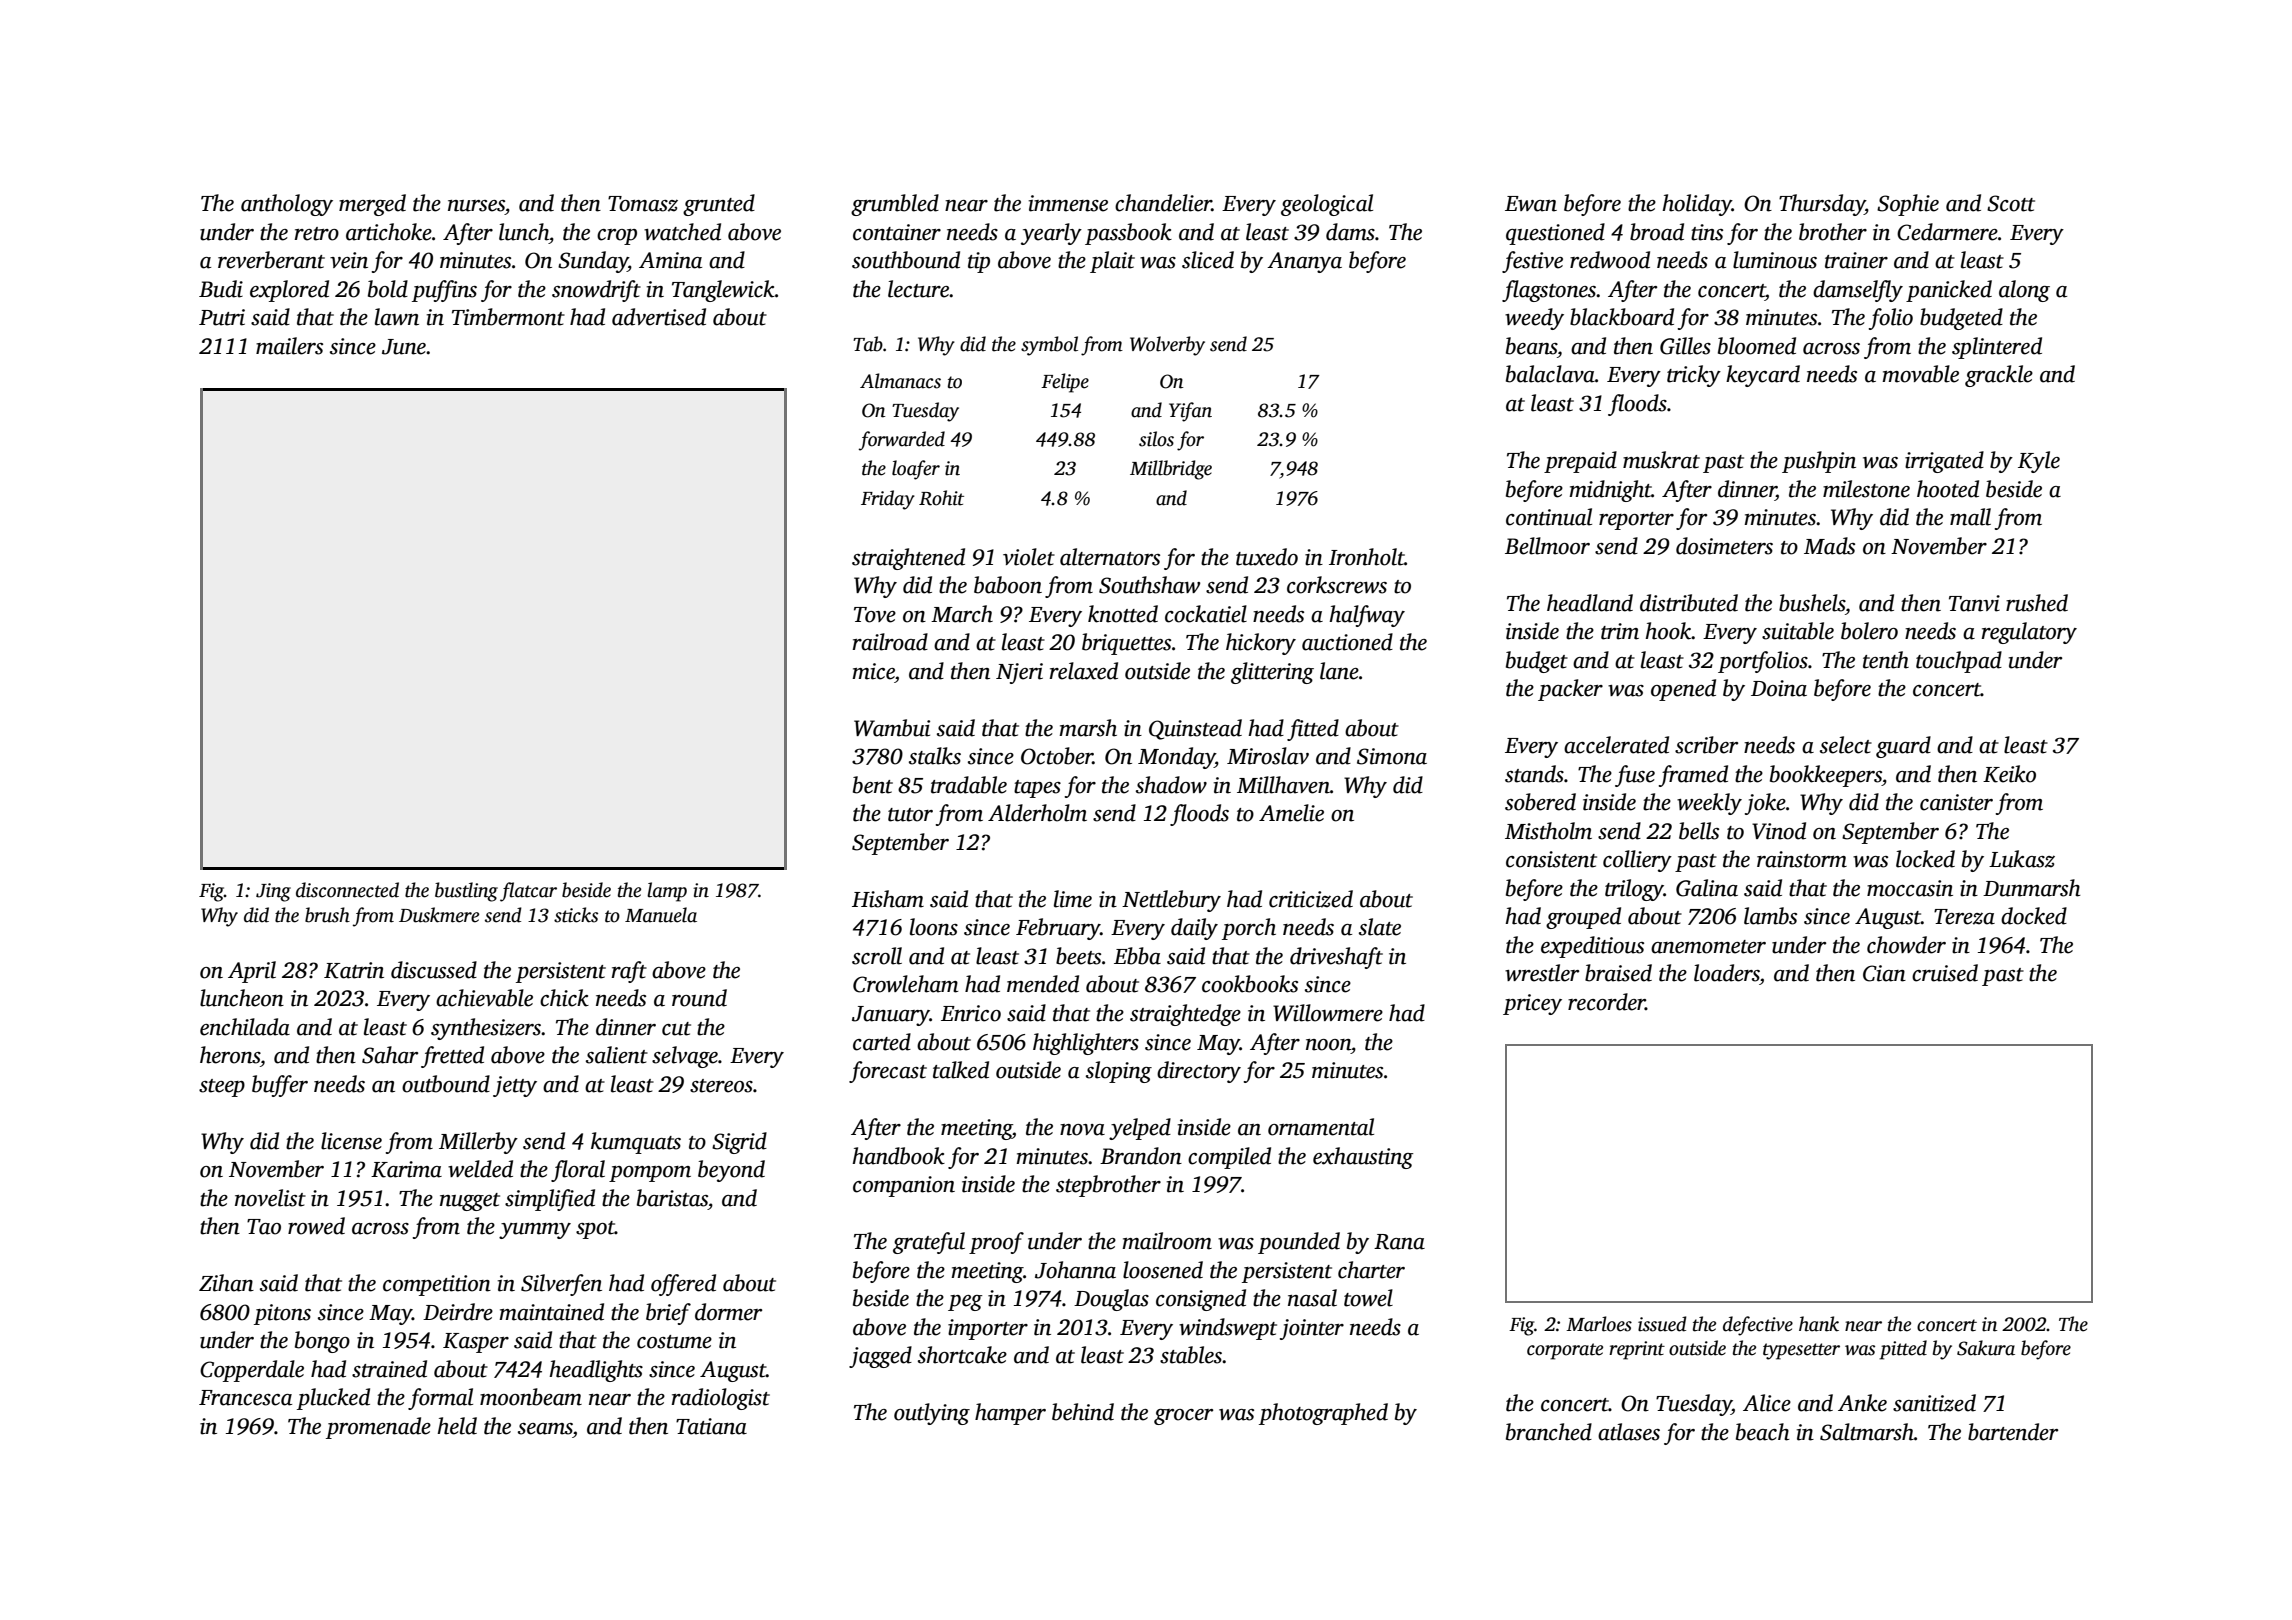 This screenshot has height=1620, width=2292. What do you see at coordinates (902, 441) in the screenshot?
I see `forwarded` at bounding box center [902, 441].
